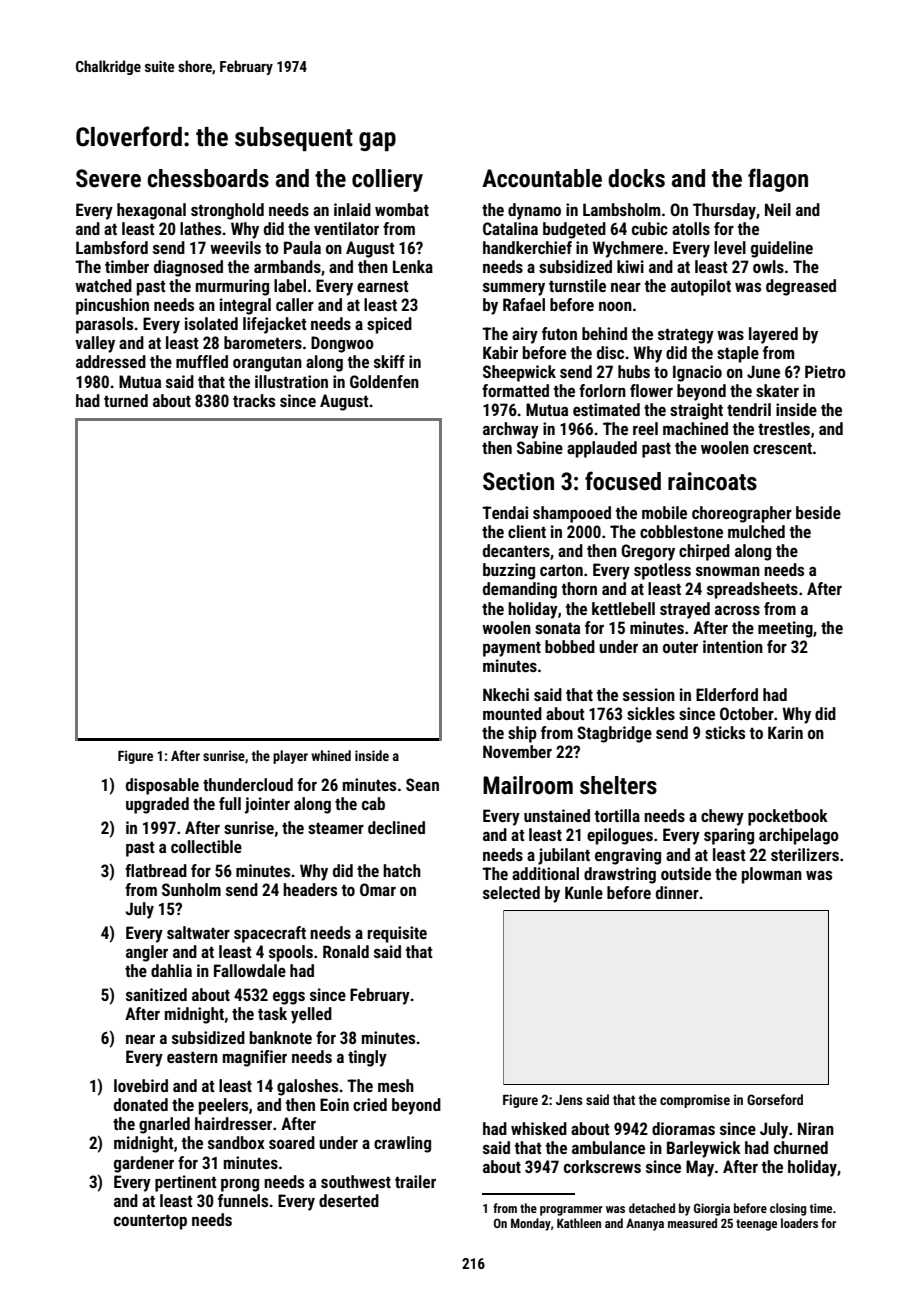  What do you see at coordinates (206, 846) in the document?
I see `collectible` at bounding box center [206, 846].
